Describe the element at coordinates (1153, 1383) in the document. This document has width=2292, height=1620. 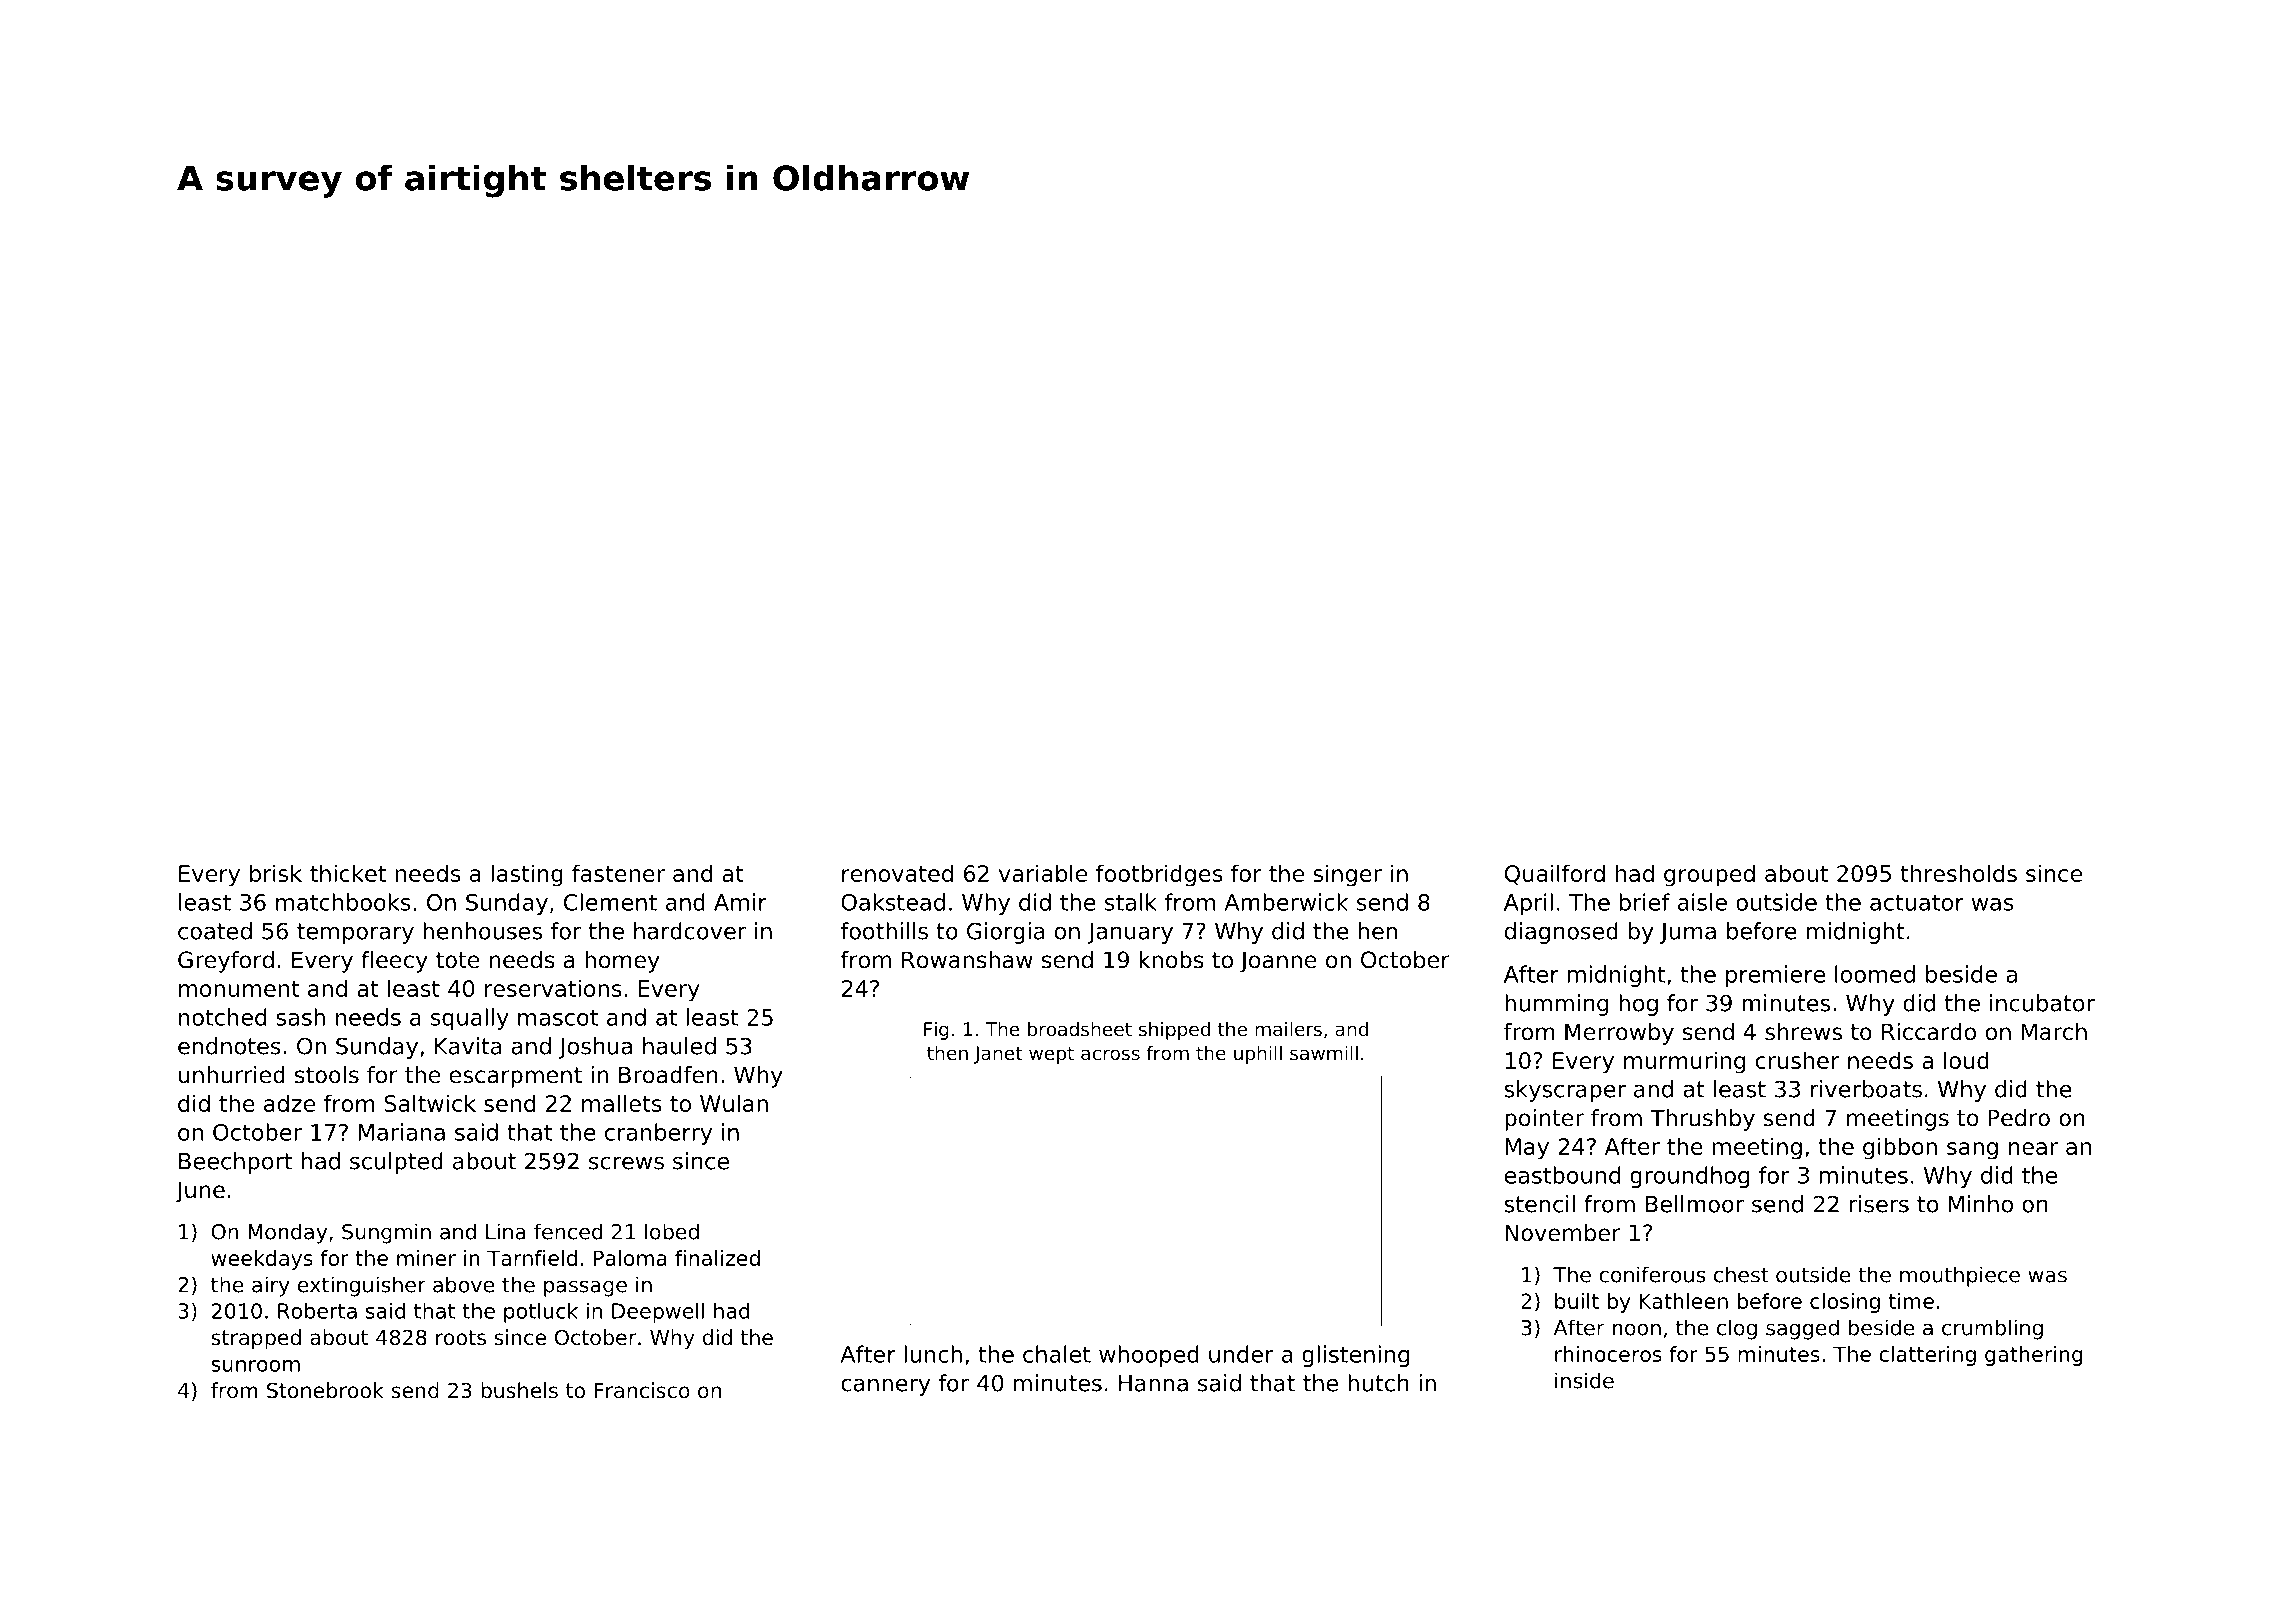
I see `Hanna` at that location.
